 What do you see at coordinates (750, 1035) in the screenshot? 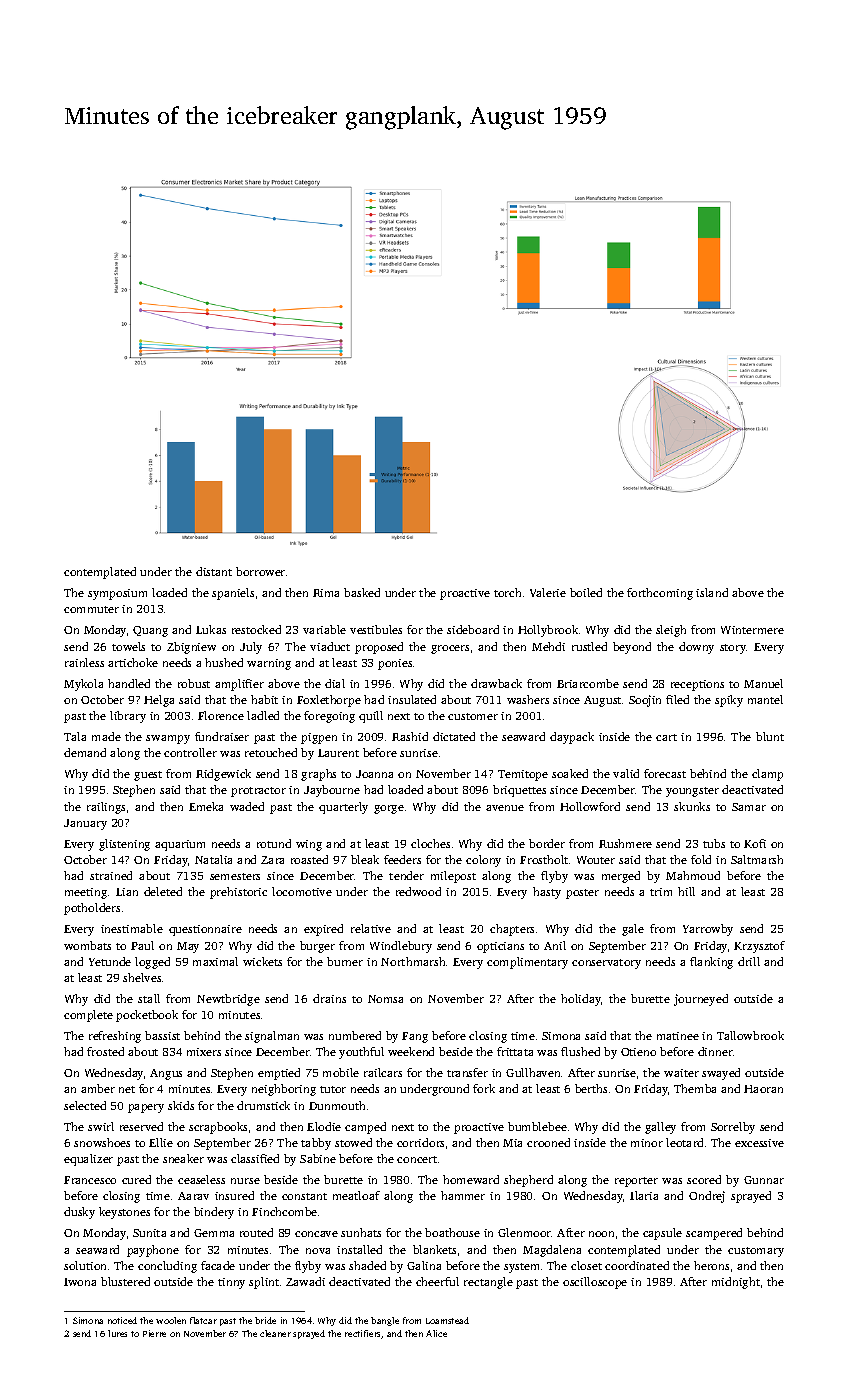
I see `Tallowbrook` at bounding box center [750, 1035].
